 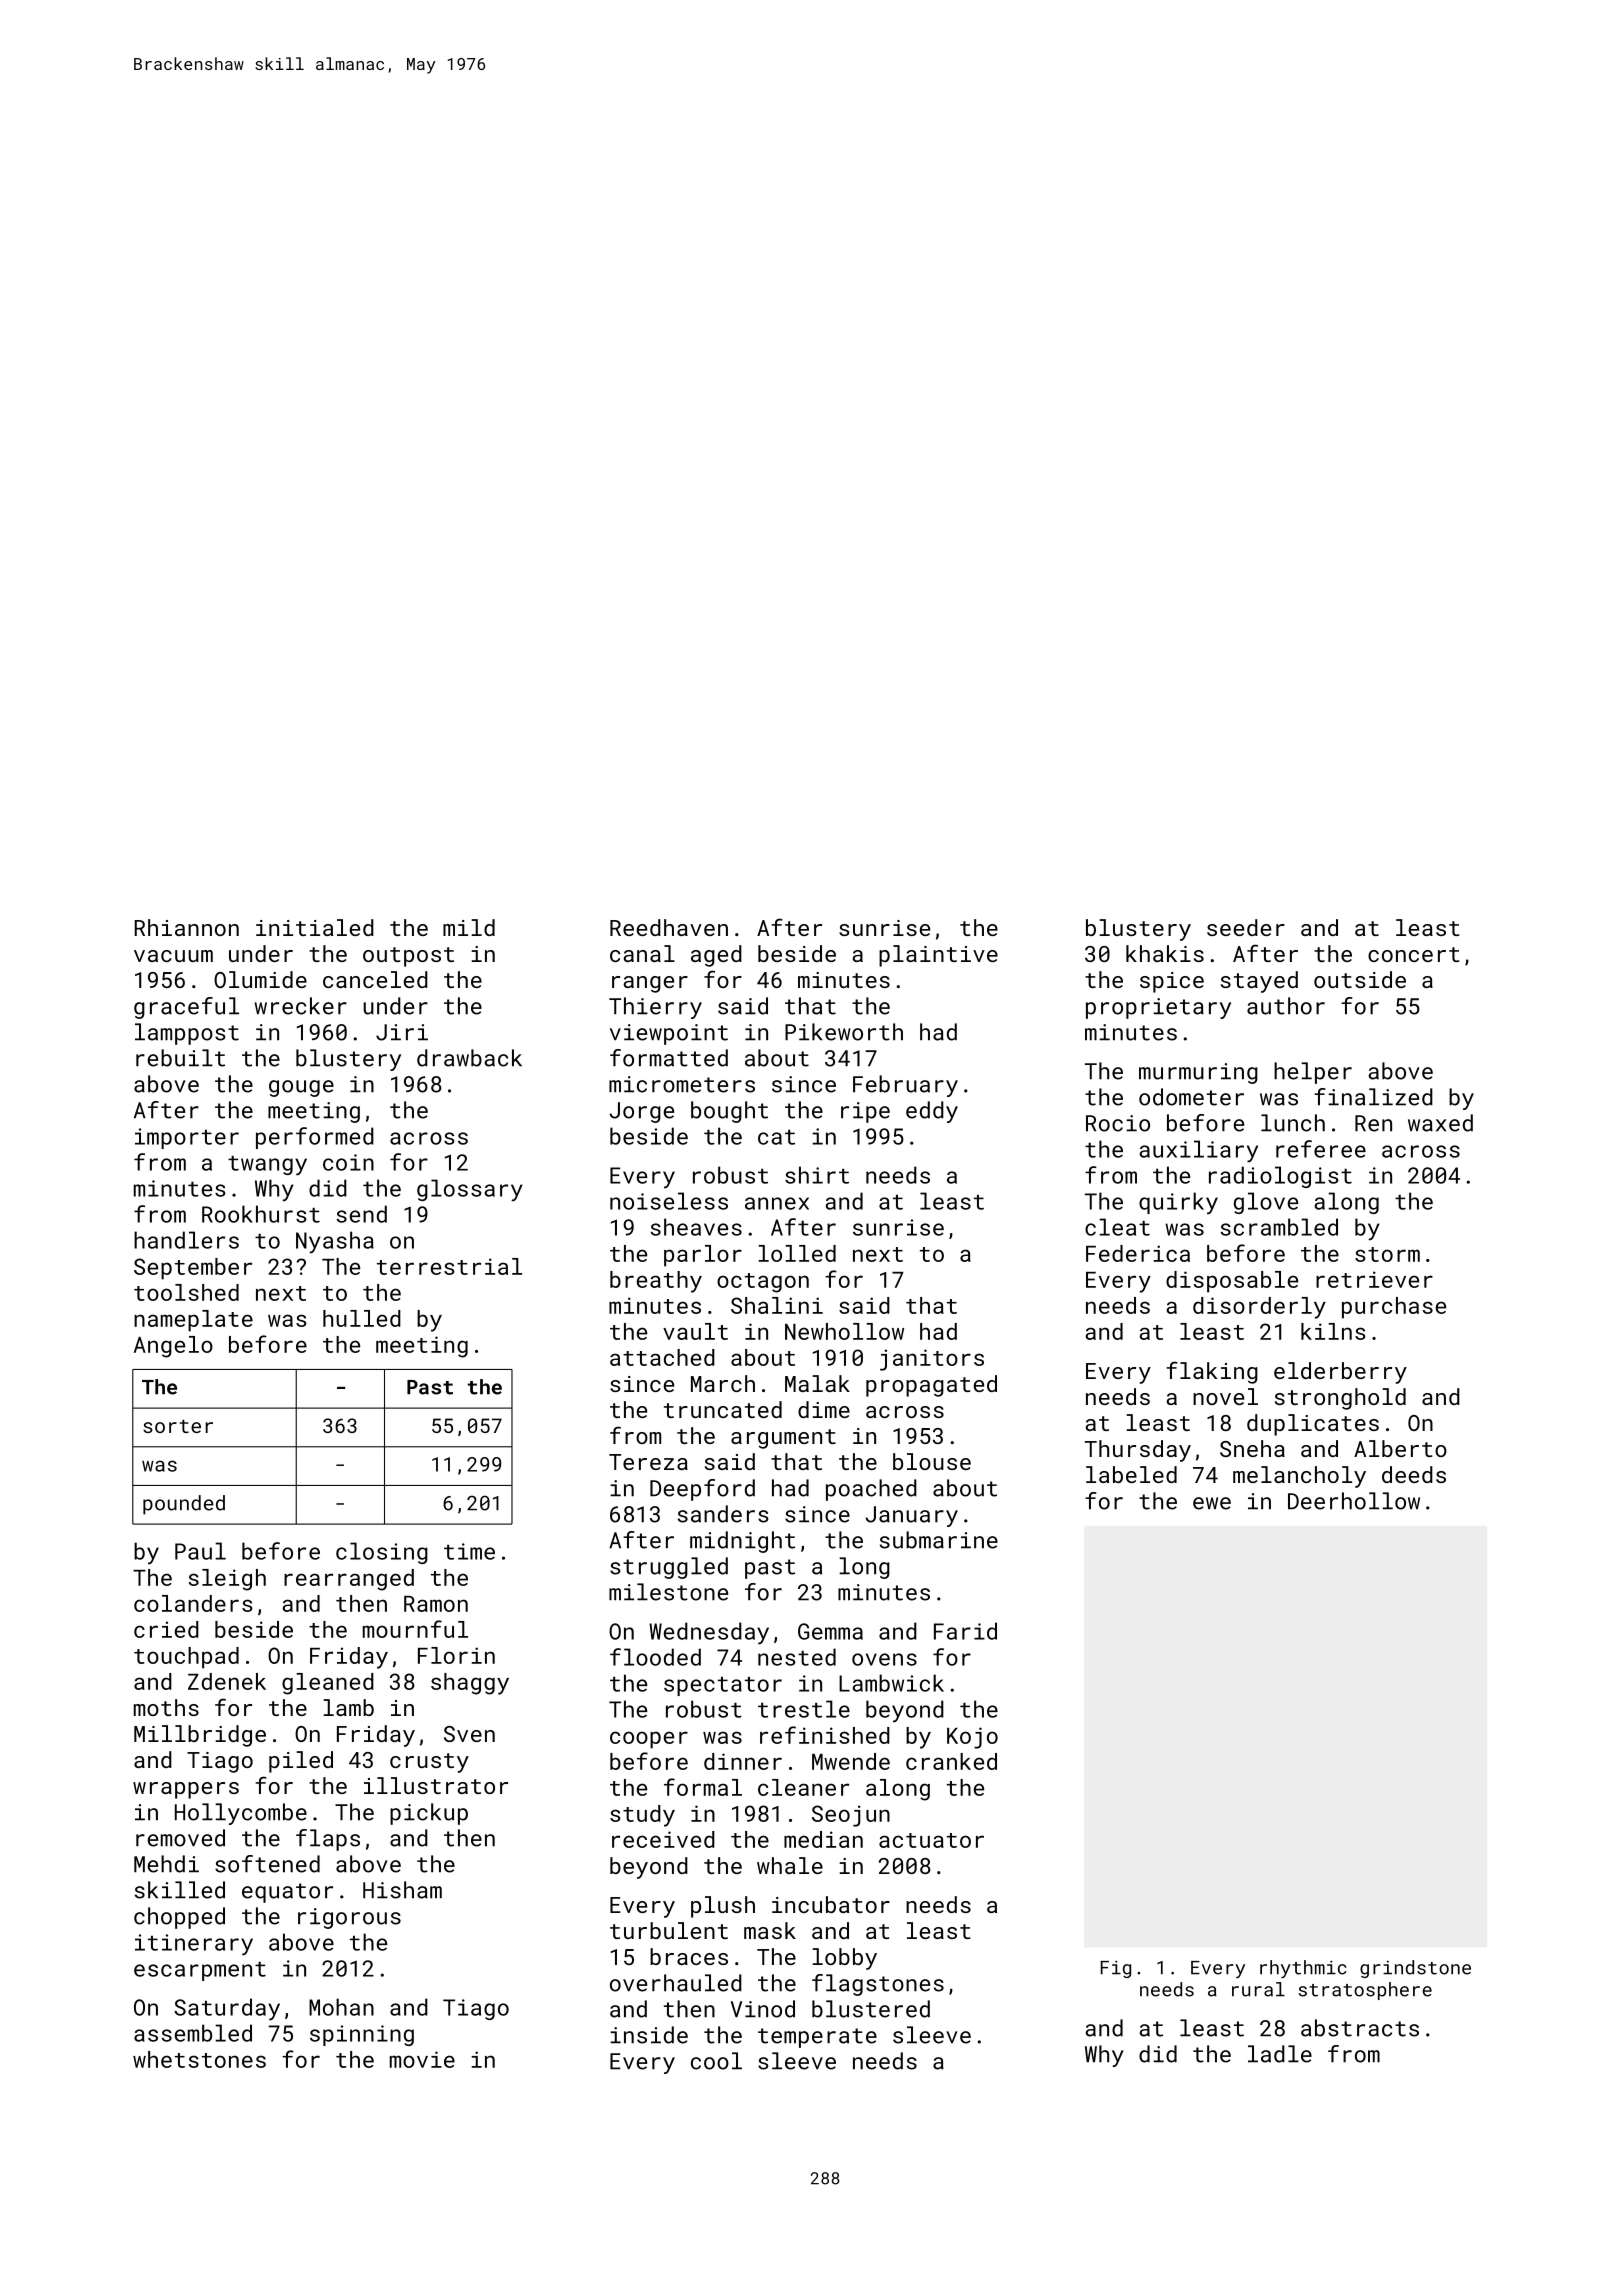 What do you see at coordinates (186, 1790) in the document?
I see `wrappers` at bounding box center [186, 1790].
